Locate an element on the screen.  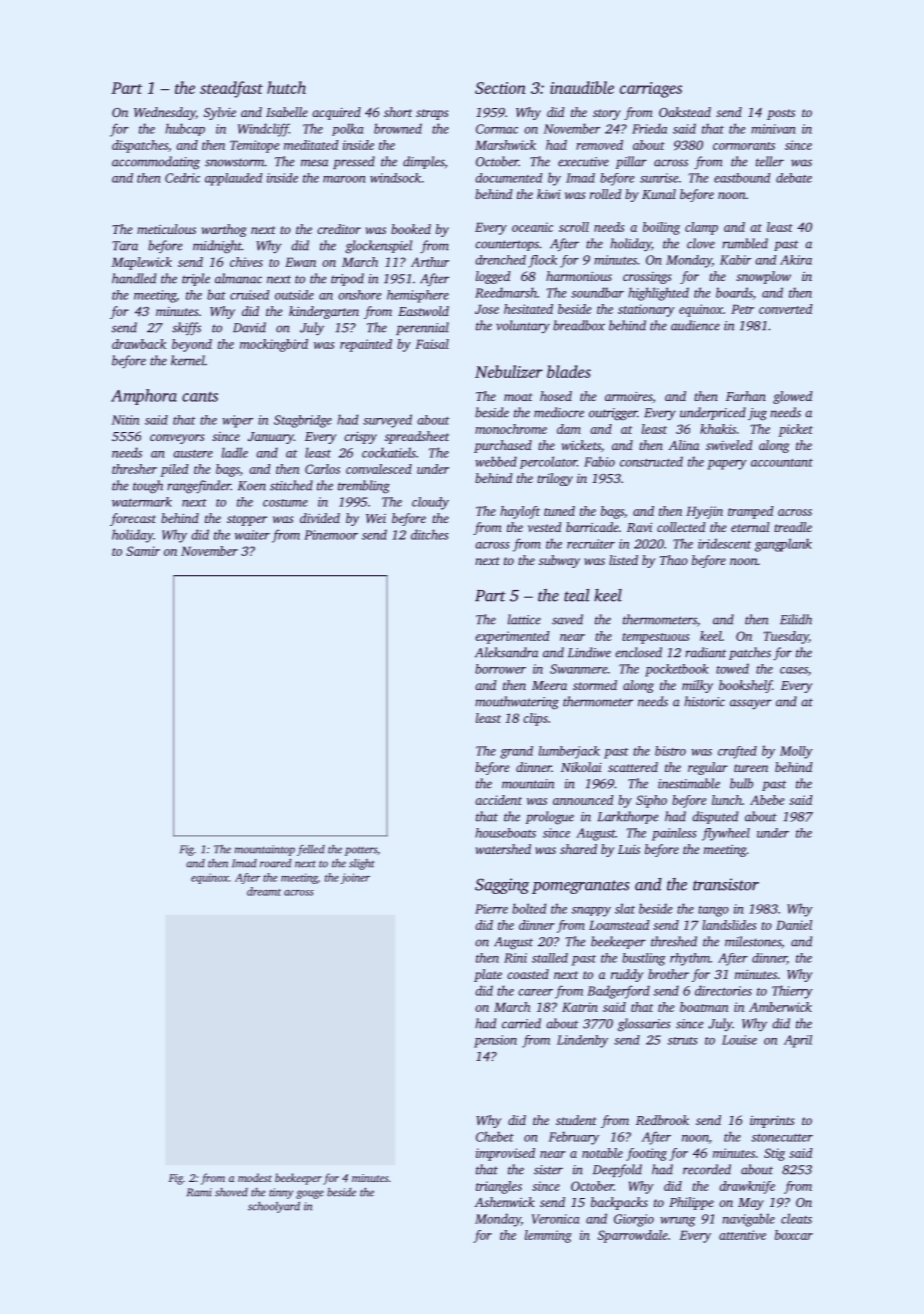
carriages is located at coordinates (651, 90).
